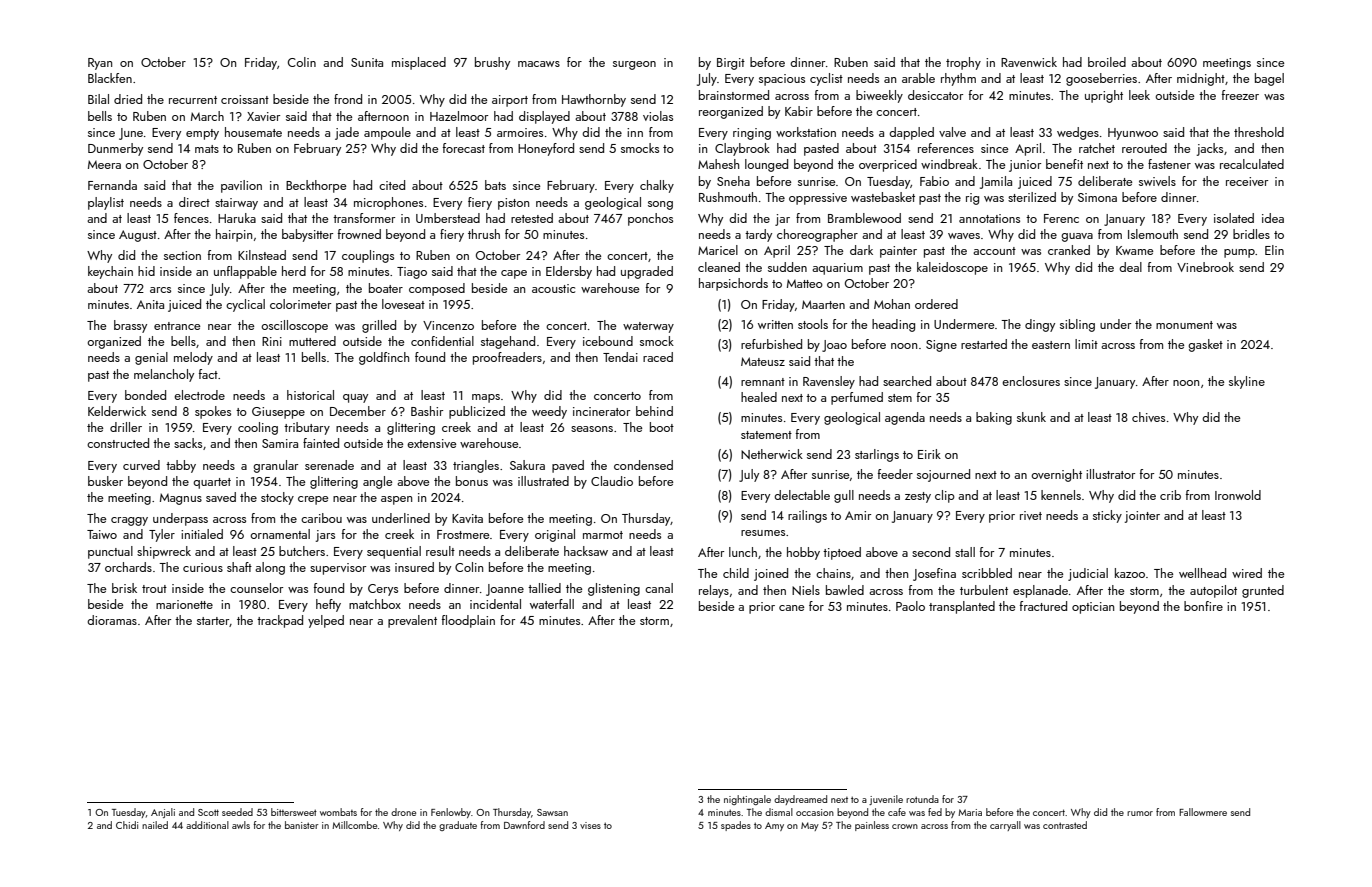 The width and height of the screenshot is (1372, 887). I want to click on broiled, so click(1107, 62).
